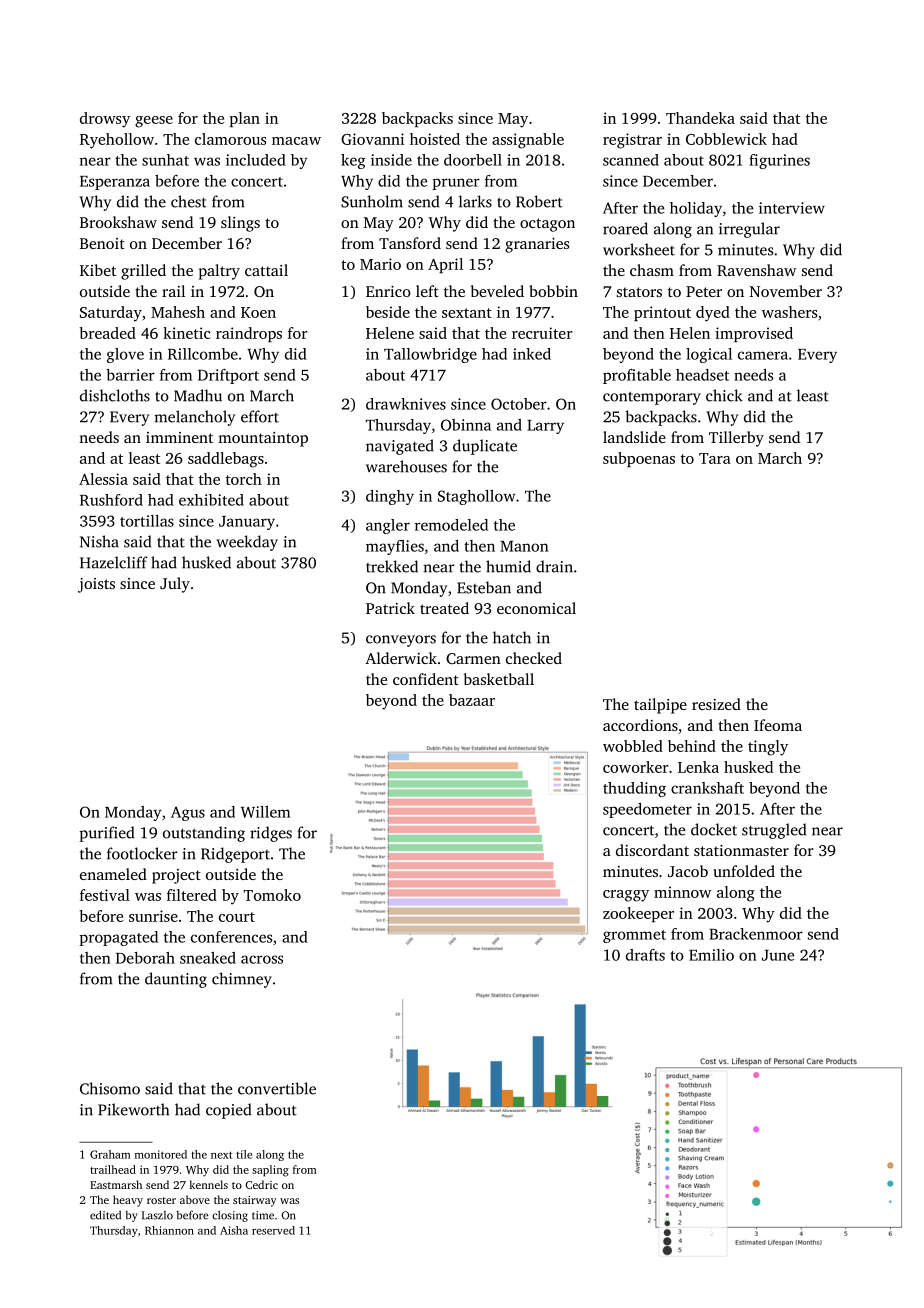 The height and width of the page is (1308, 924). Describe the element at coordinates (633, 746) in the page. I see `wobbled` at that location.
